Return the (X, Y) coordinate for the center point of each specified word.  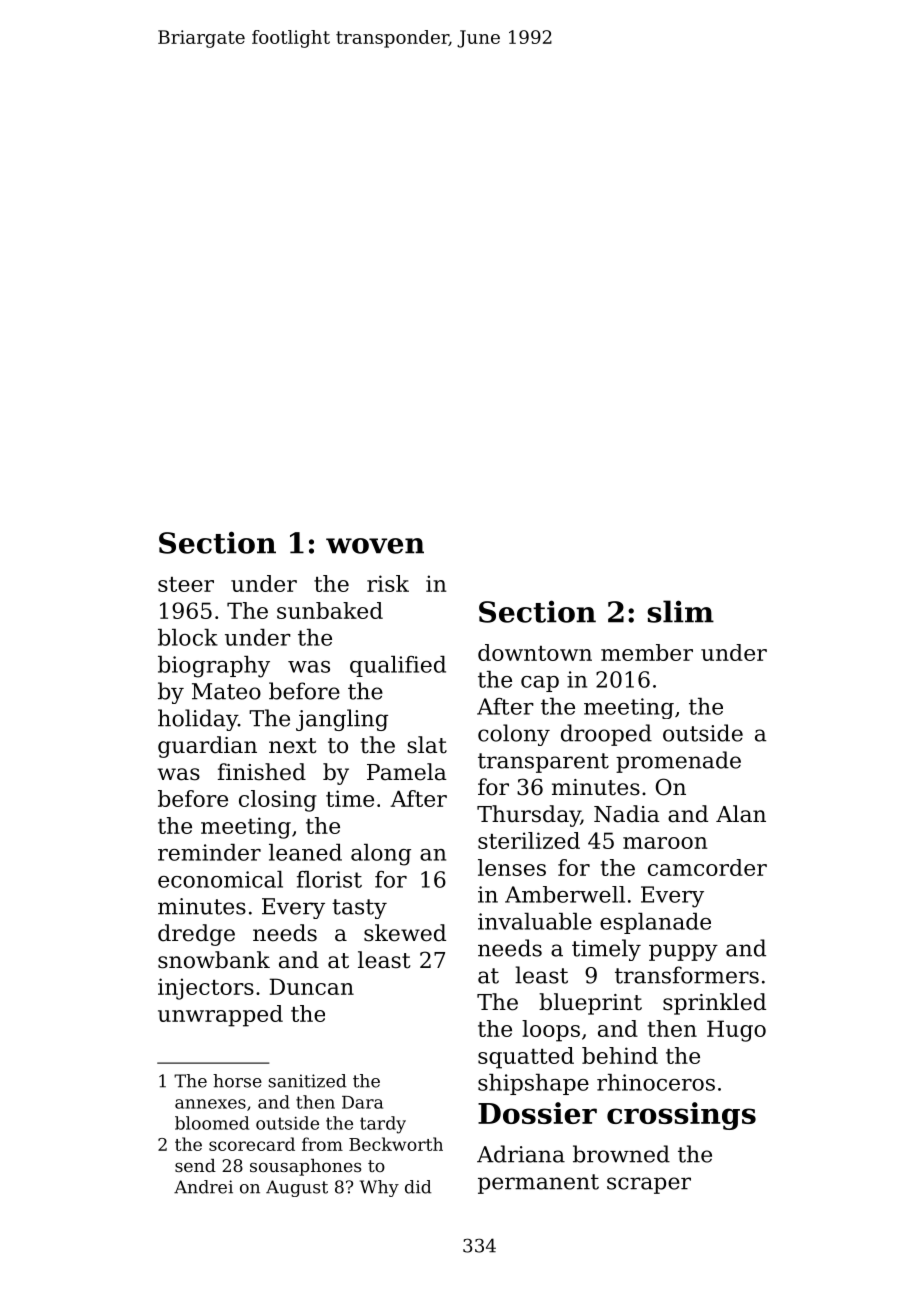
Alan (741, 814)
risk (388, 583)
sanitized (307, 1081)
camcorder (707, 867)
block (188, 637)
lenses (512, 867)
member (647, 652)
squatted (526, 1058)
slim (681, 611)
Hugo (736, 1031)
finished (262, 772)
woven (375, 546)
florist (329, 879)
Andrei (203, 1187)
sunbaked (330, 610)
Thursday (529, 816)
